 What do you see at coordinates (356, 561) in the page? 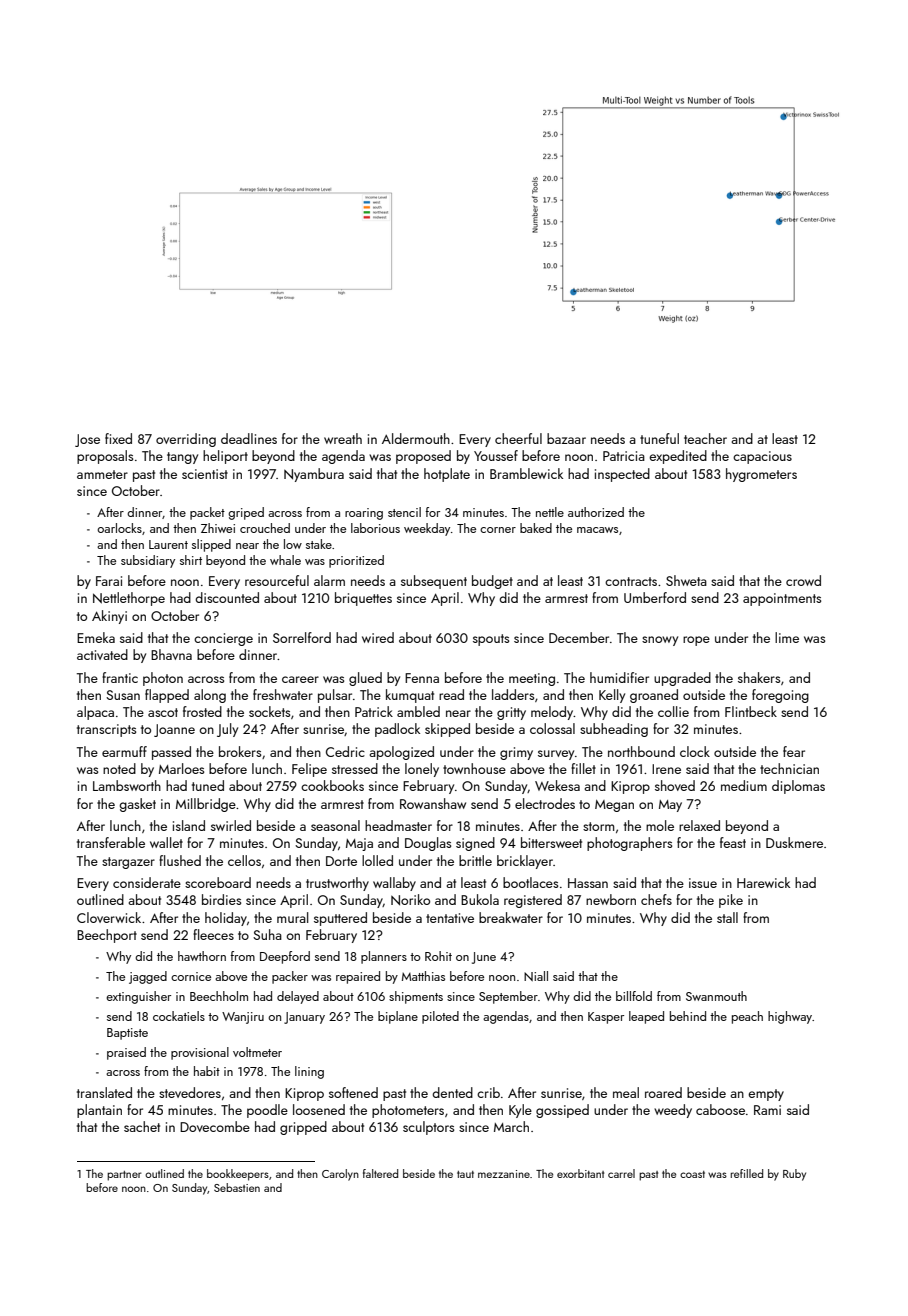
I see `prioritized` at bounding box center [356, 561].
